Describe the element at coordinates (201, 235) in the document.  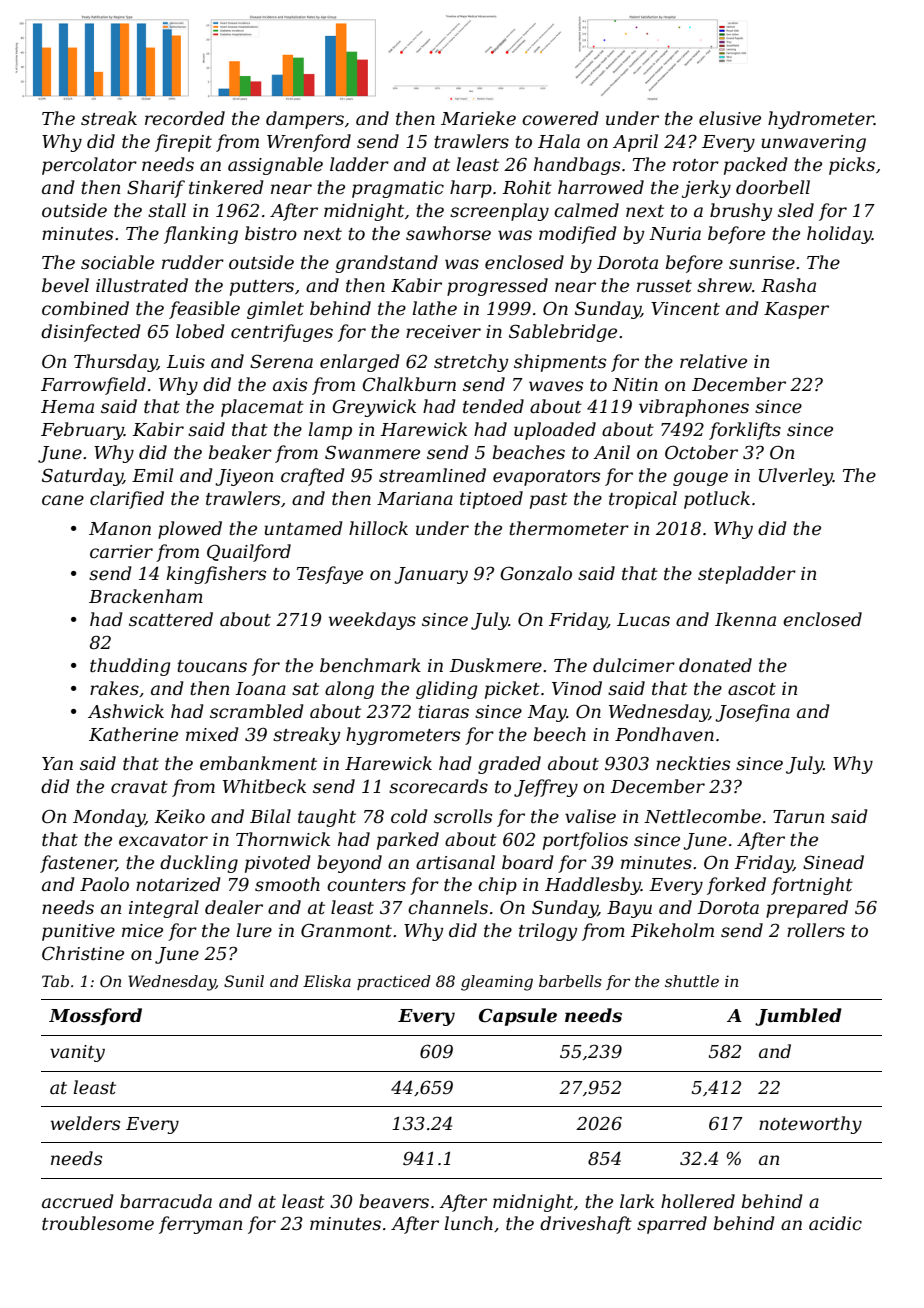
I see `flanking` at that location.
